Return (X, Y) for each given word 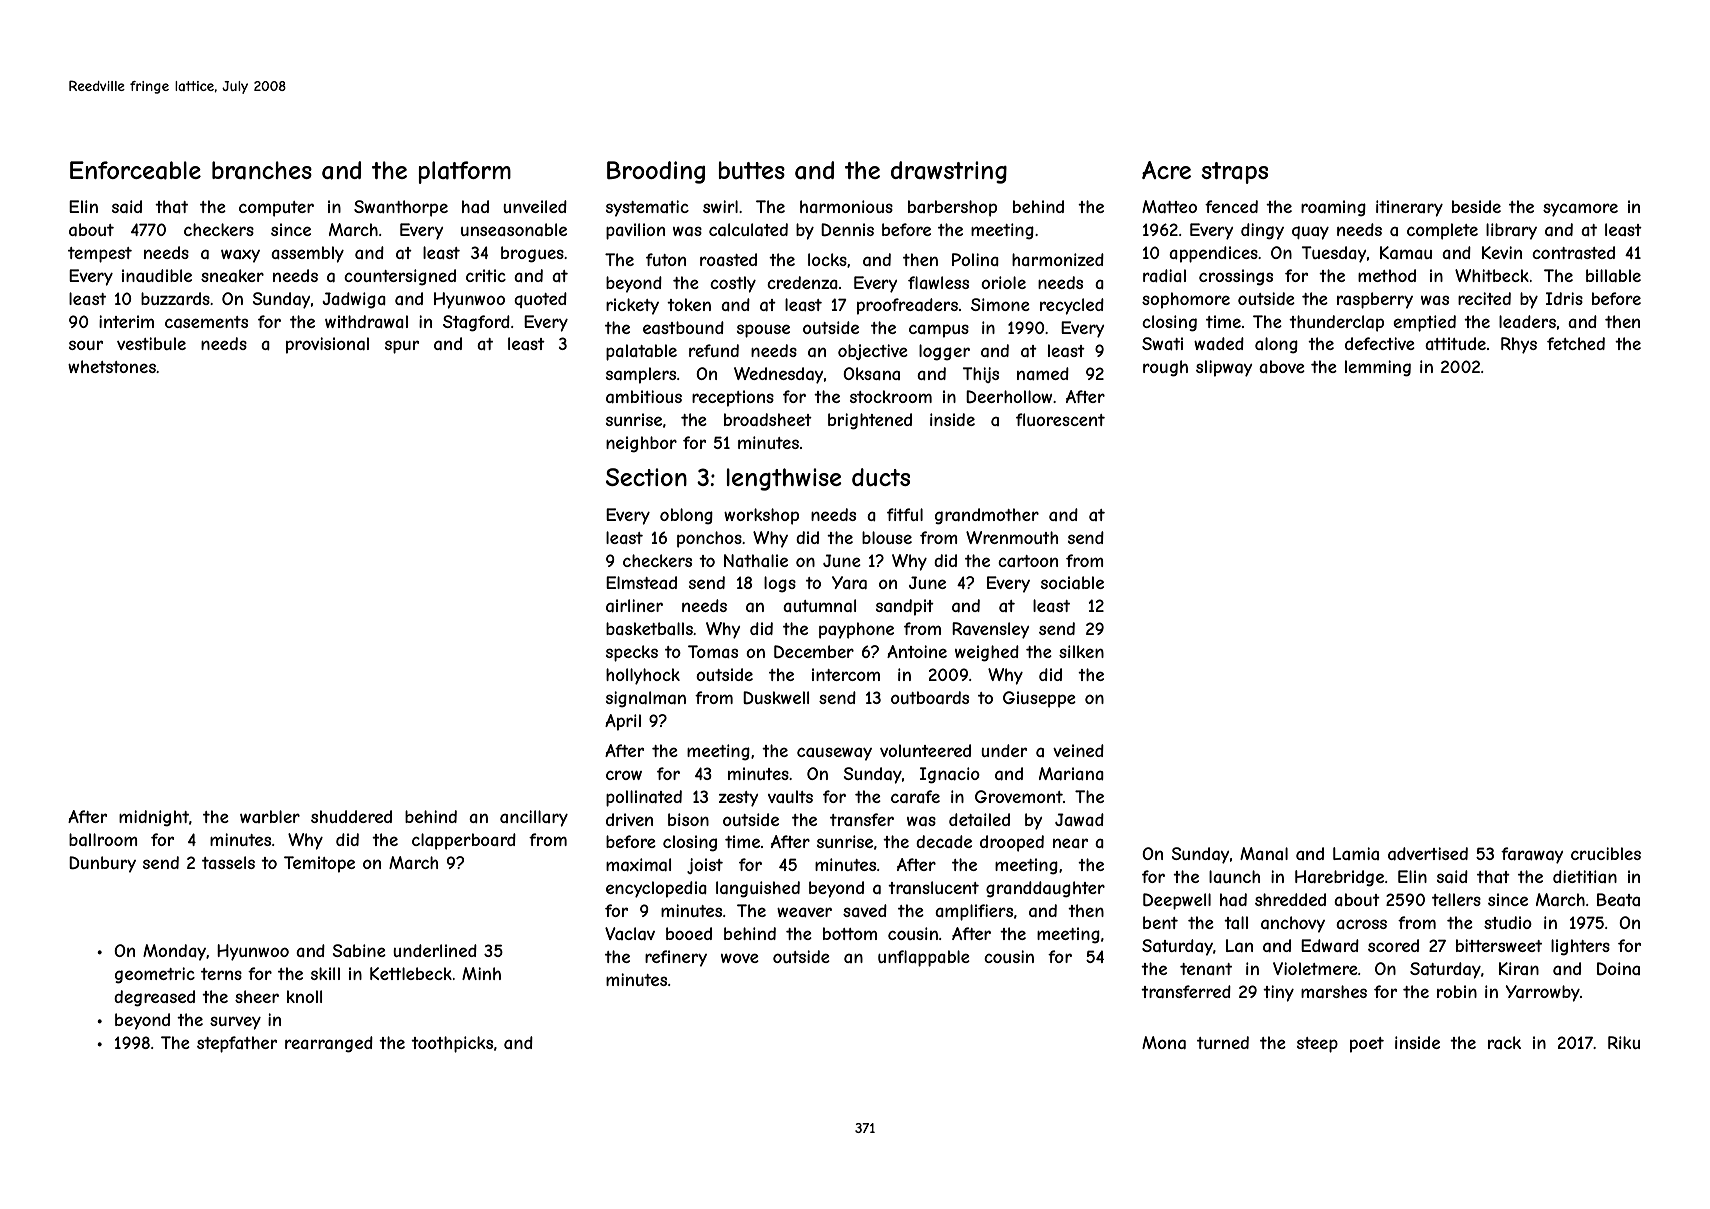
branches (262, 170)
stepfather (237, 1044)
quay (1310, 233)
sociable (1072, 582)
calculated (748, 229)
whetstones (112, 366)
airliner (634, 605)
